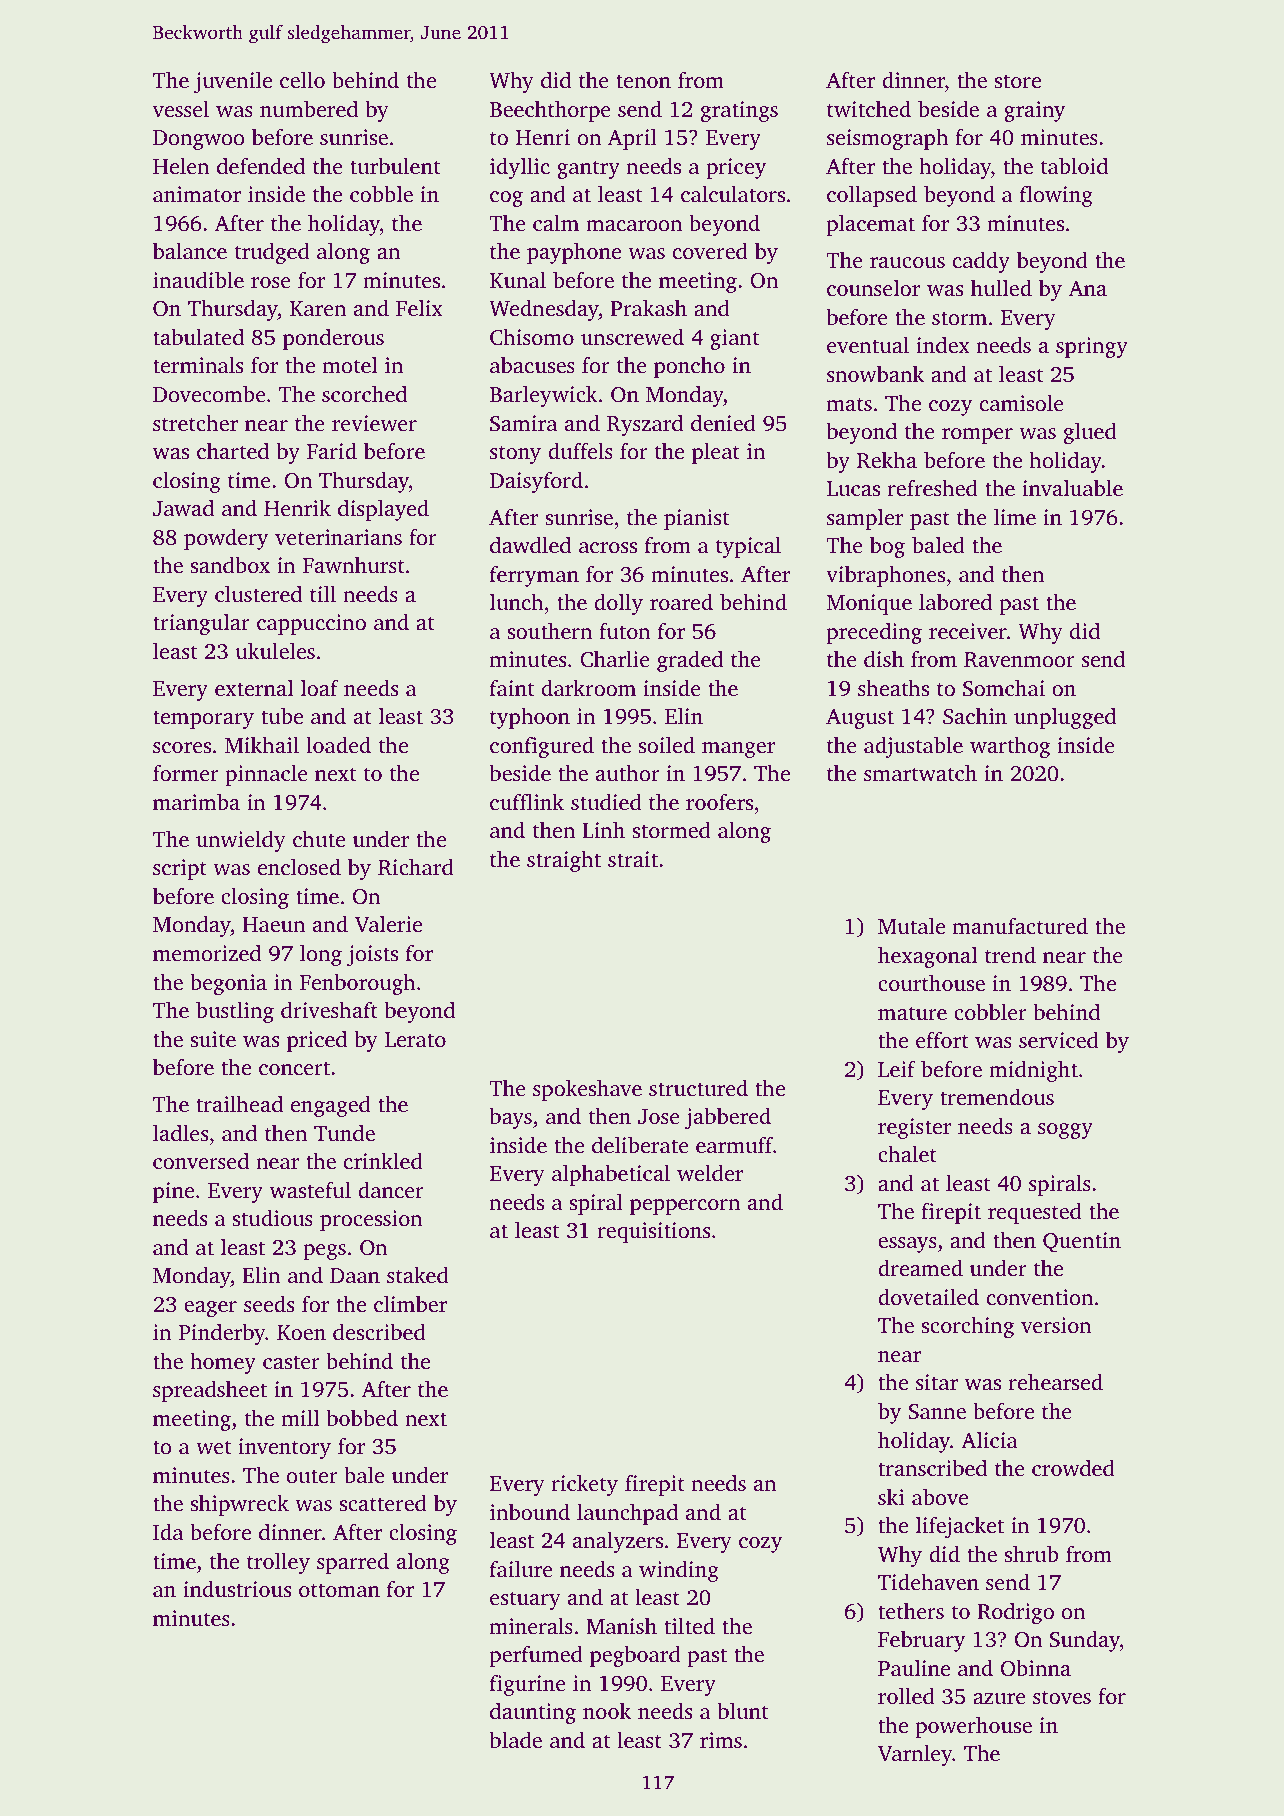  What do you see at coordinates (516, 1739) in the document?
I see `blade` at bounding box center [516, 1739].
